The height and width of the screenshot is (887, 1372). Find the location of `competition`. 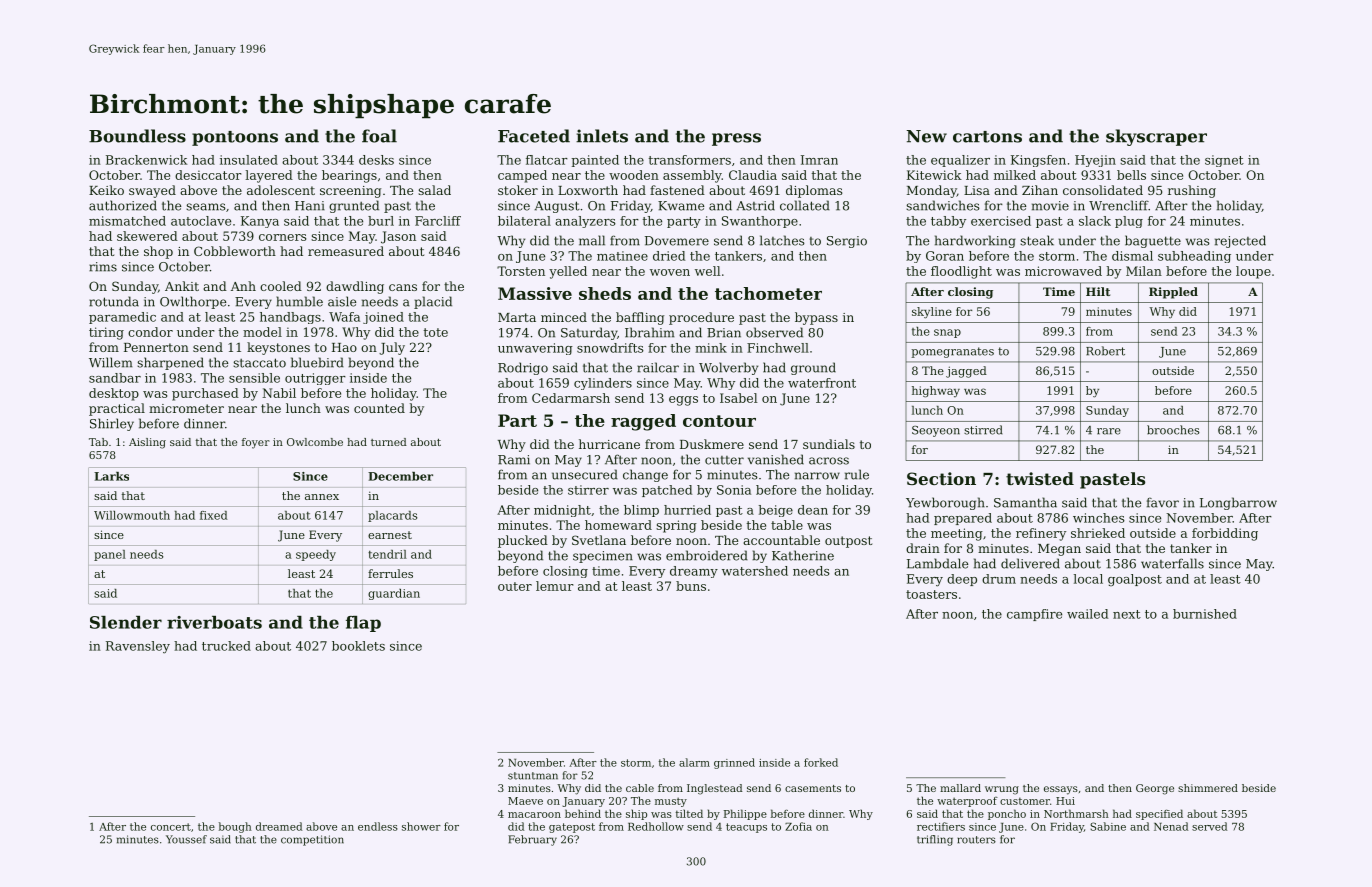

competition is located at coordinates (312, 840).
